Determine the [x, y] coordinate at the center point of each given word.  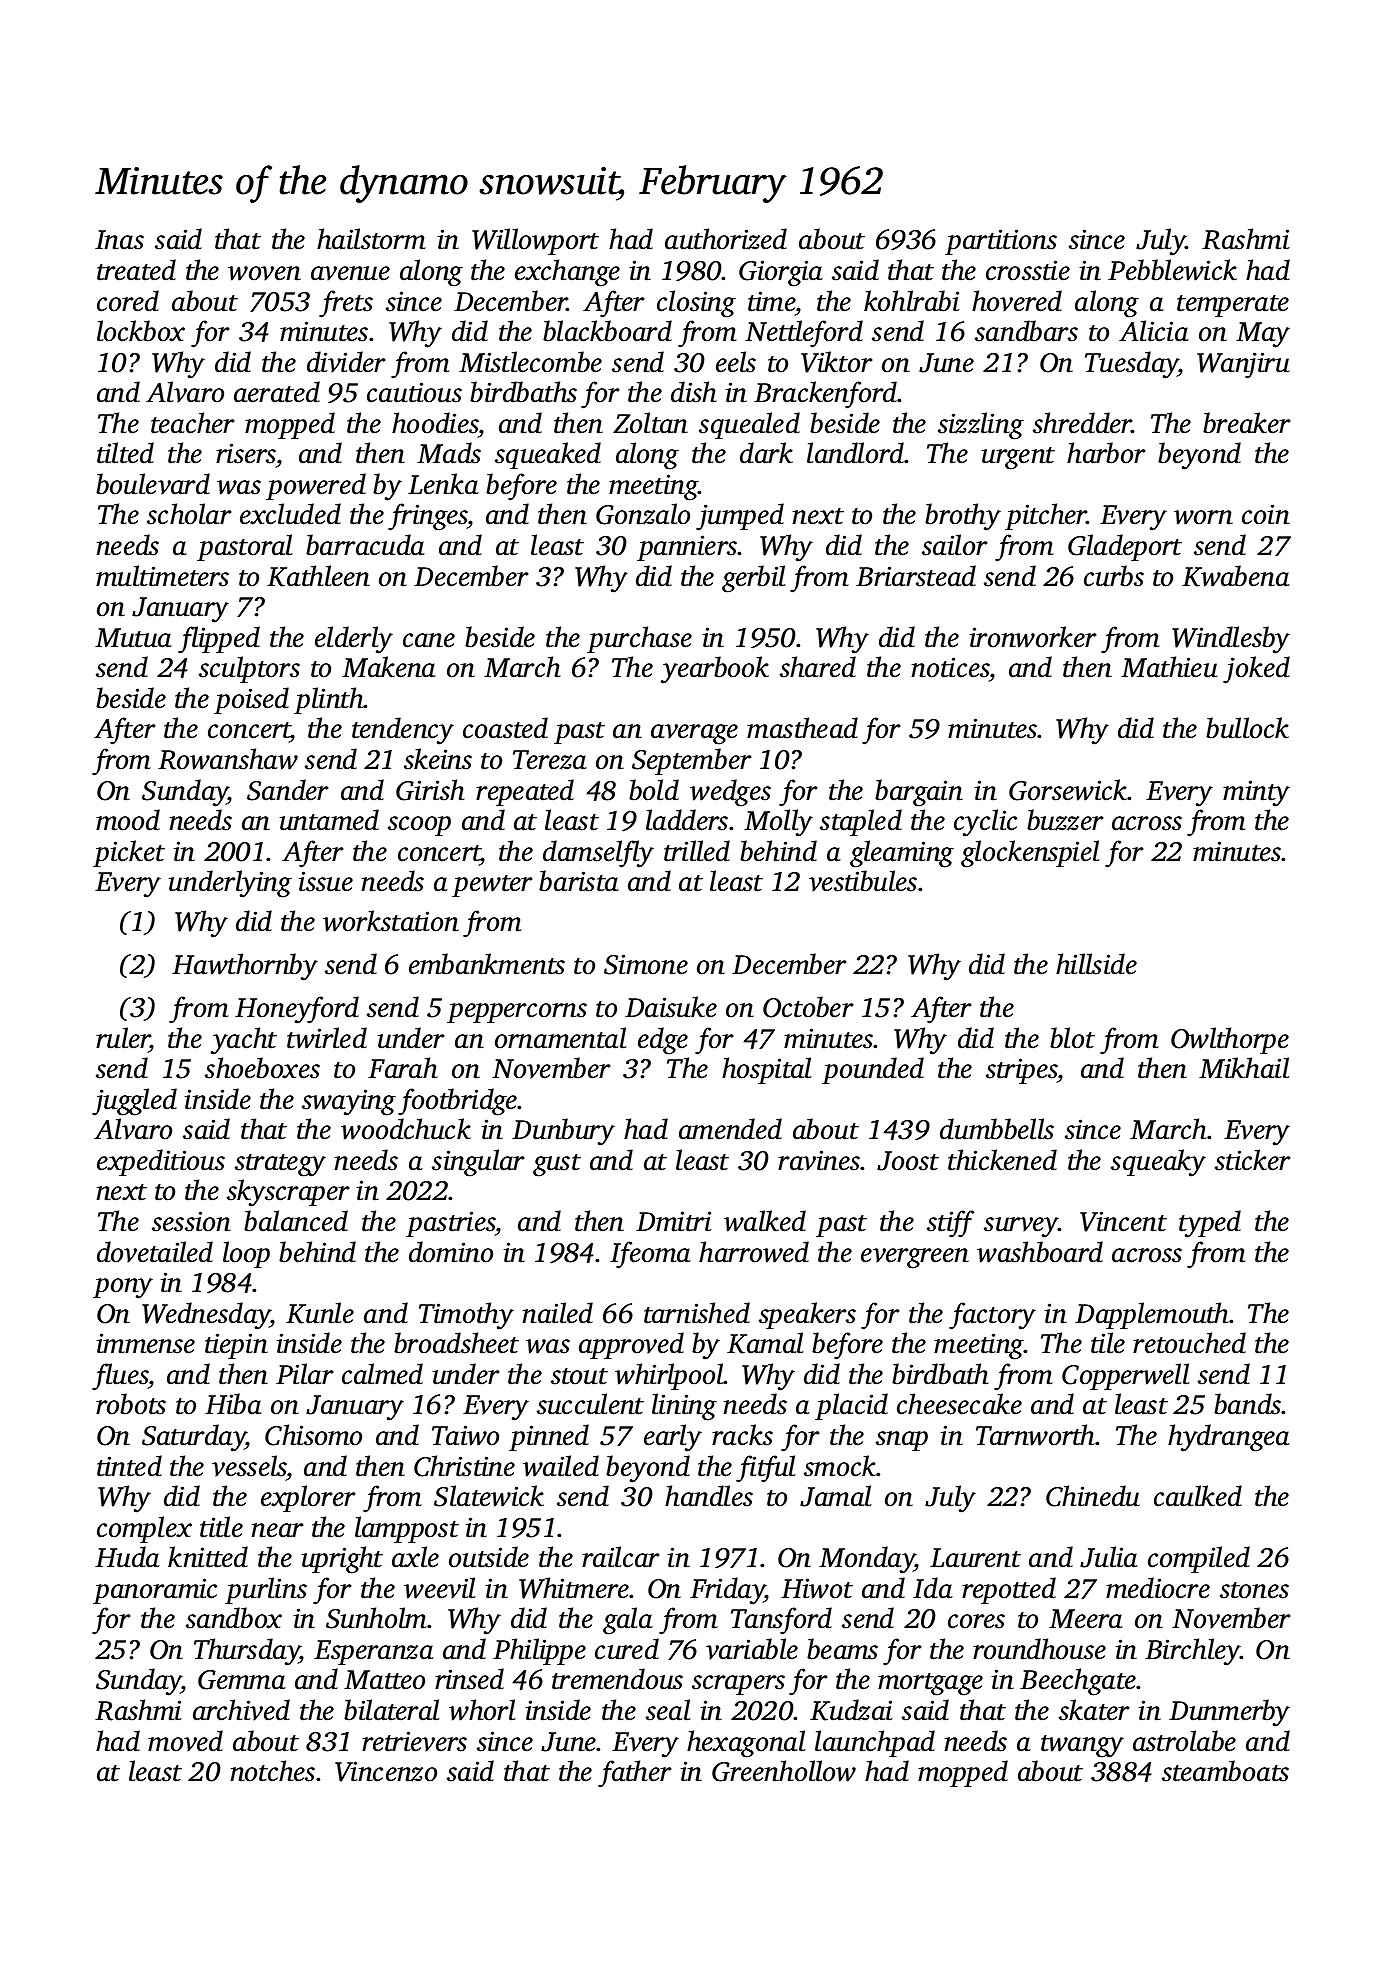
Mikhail [1244, 1068]
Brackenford [826, 395]
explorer [308, 1498]
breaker [1246, 423]
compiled [1199, 1559]
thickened [1002, 1160]
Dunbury [563, 1132]
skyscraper [288, 1193]
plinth [329, 700]
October [808, 1007]
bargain [919, 793]
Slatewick [489, 1496]
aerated [277, 392]
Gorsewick [1068, 790]
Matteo [384, 1680]
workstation [391, 921]
